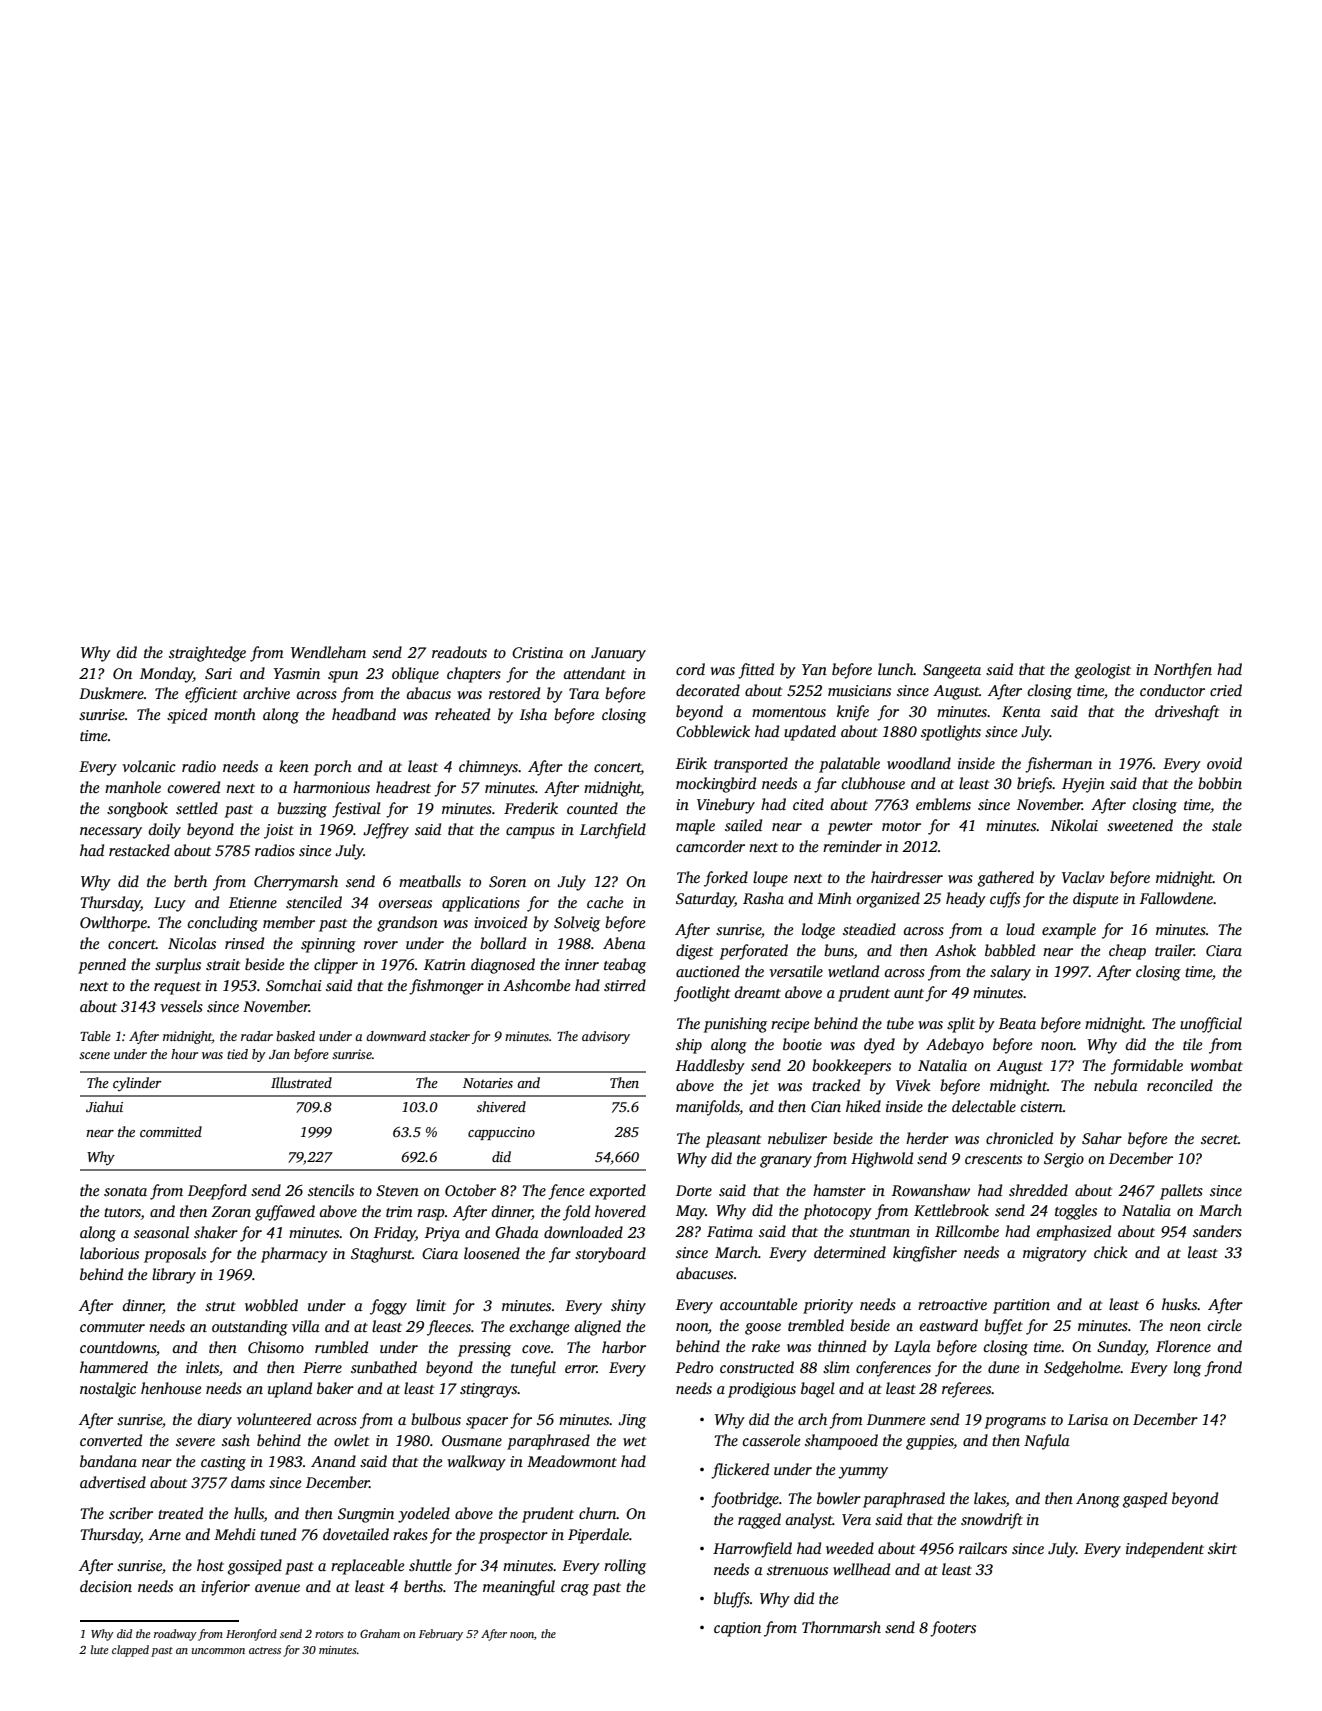  I want to click on restored, so click(514, 693).
